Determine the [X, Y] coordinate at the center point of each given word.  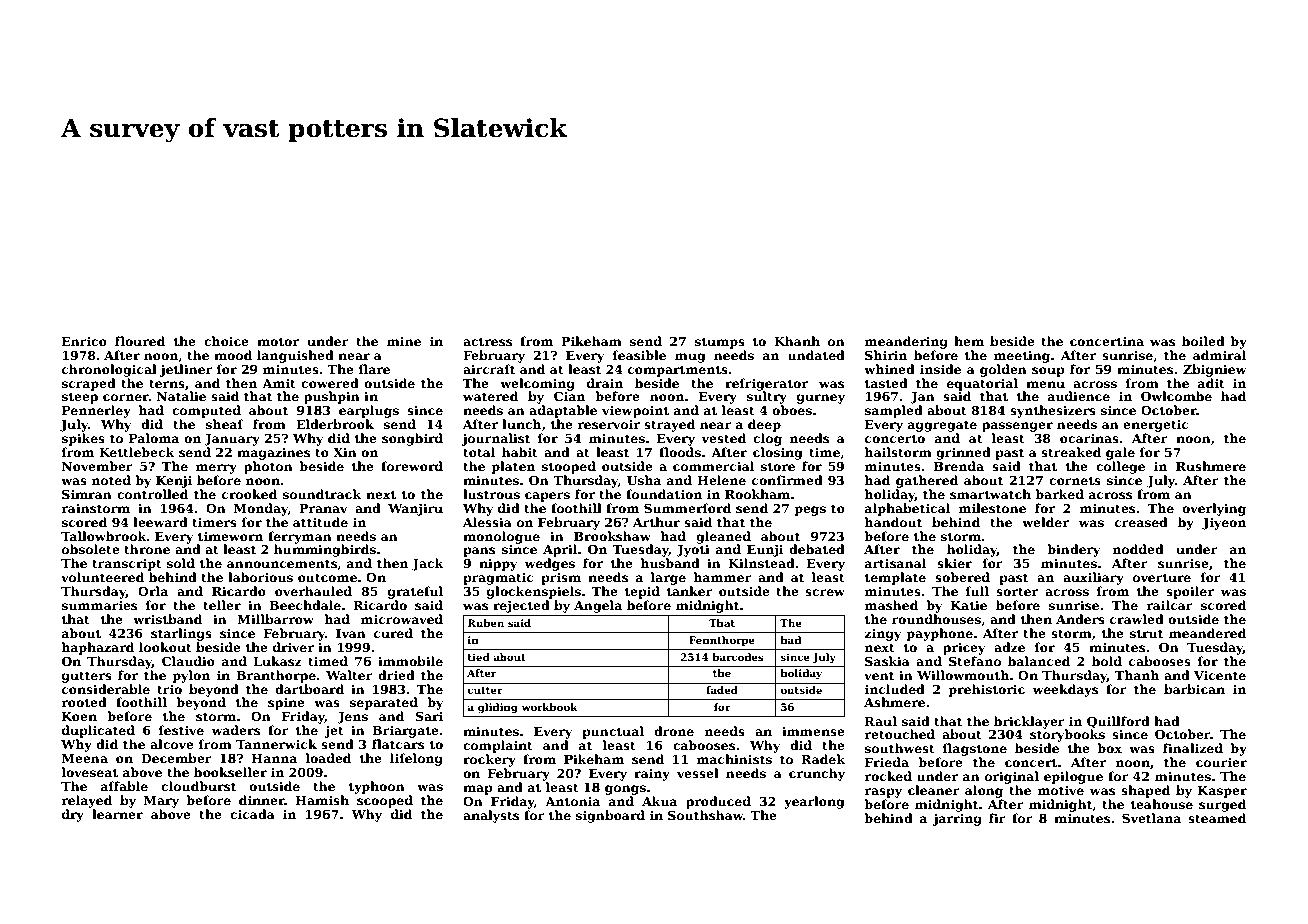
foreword [412, 466]
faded [722, 690]
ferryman [300, 537]
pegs [810, 511]
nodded [1138, 549]
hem [969, 341]
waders [236, 730]
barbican [1194, 689]
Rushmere [1211, 466]
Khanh [797, 341]
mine [404, 341]
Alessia [487, 522]
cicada [252, 814]
